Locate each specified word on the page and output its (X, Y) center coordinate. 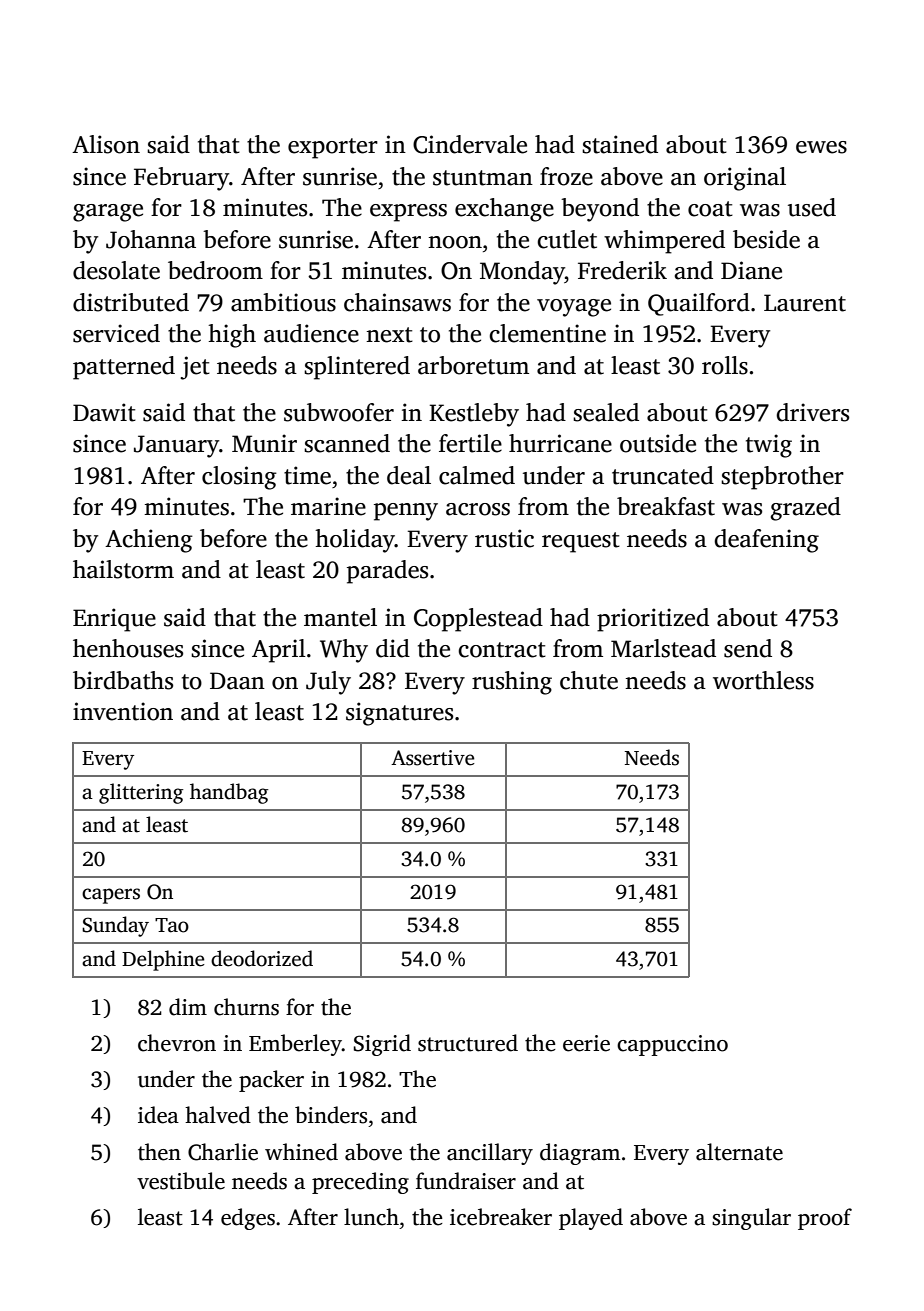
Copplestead (478, 620)
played (591, 1219)
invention (123, 711)
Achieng (149, 541)
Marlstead (663, 648)
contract (502, 650)
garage (108, 213)
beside (766, 239)
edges (248, 1219)
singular (751, 1219)
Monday (522, 273)
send (748, 648)
